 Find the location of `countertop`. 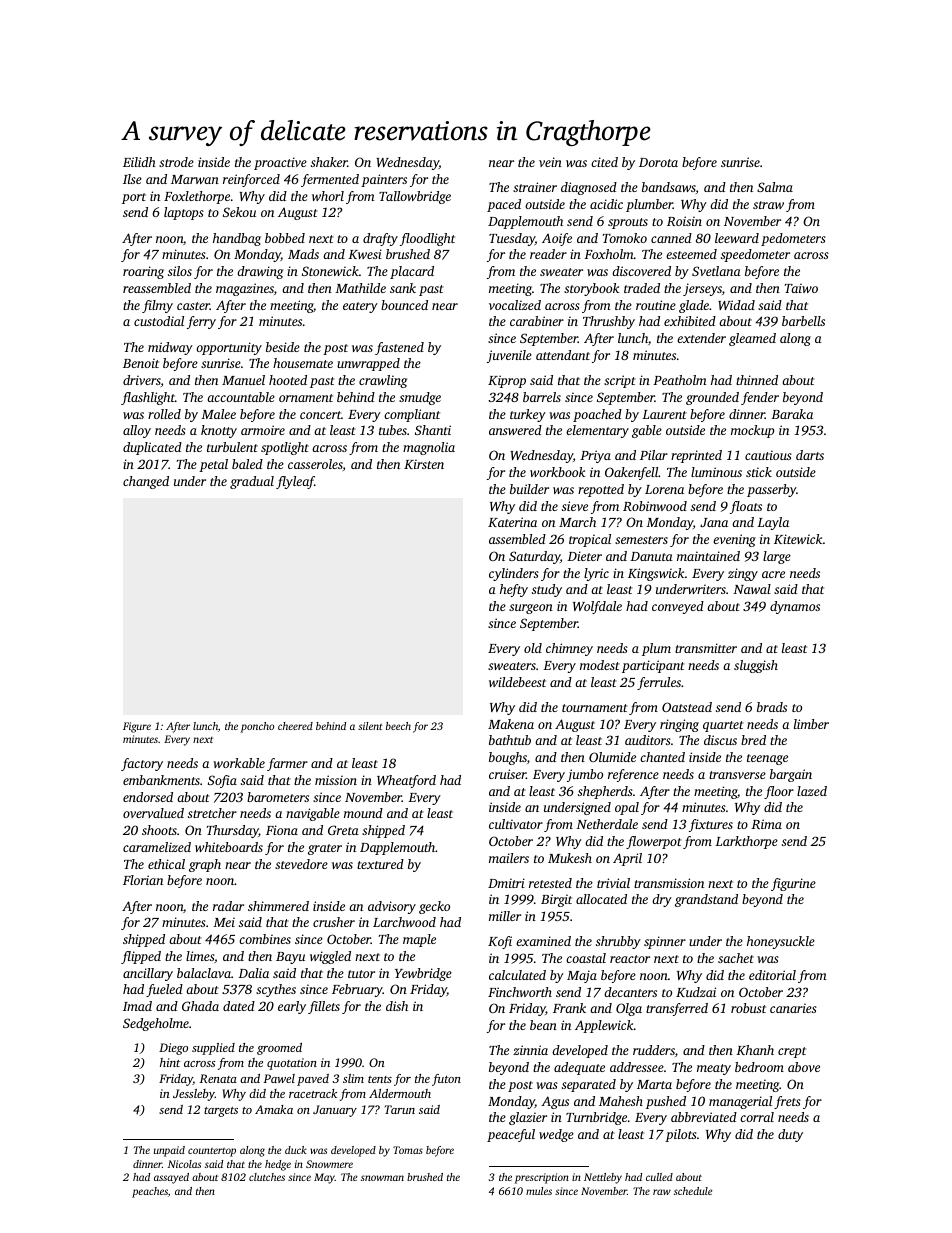

countertop is located at coordinates (212, 1152).
